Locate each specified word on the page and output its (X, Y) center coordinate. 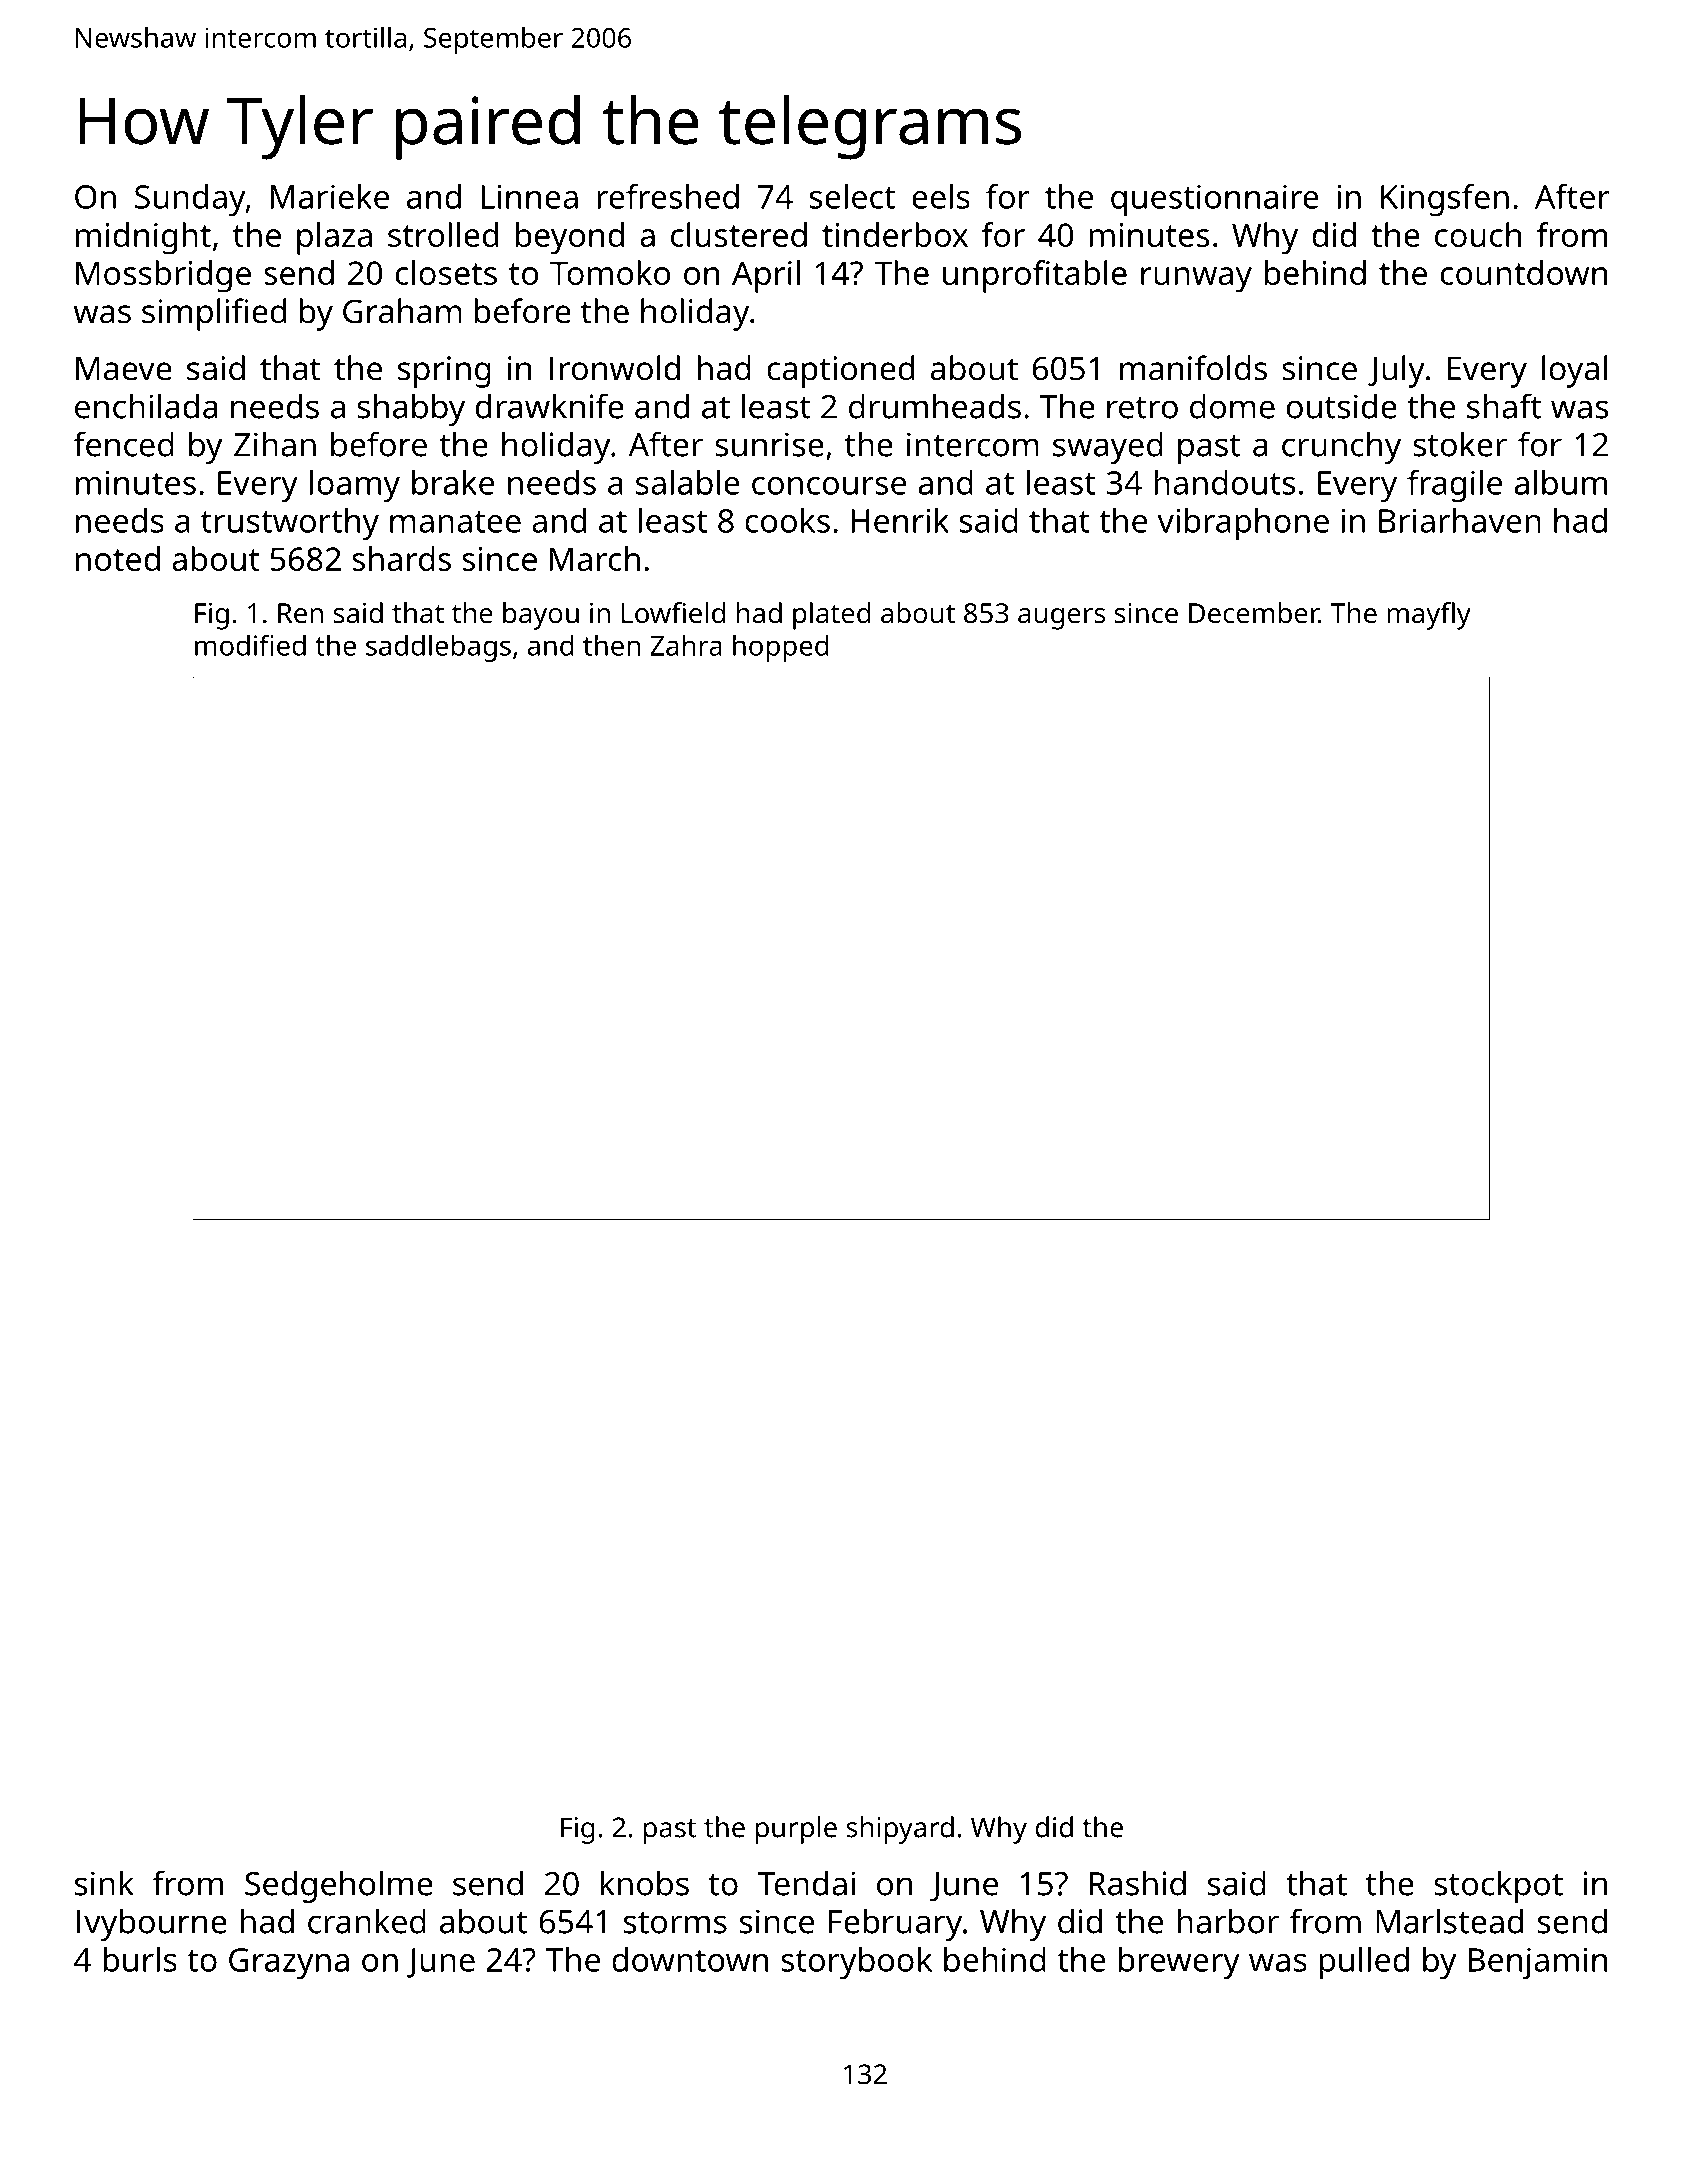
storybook (856, 1963)
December (1254, 613)
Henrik (900, 520)
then (611, 645)
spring (444, 372)
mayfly (1429, 616)
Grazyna (289, 1963)
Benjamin (1537, 1963)
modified (250, 645)
